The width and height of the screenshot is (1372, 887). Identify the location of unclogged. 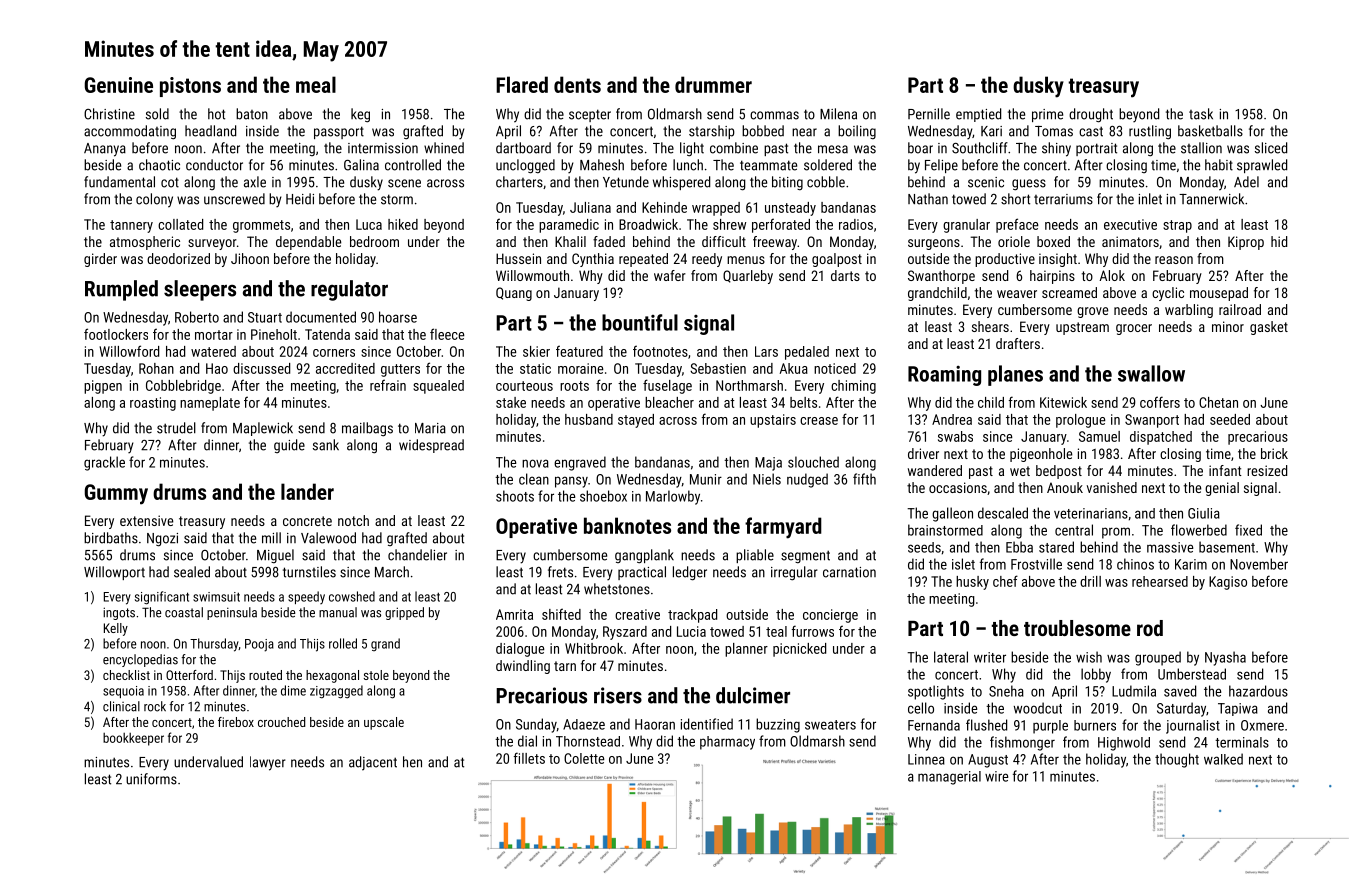
(525, 166).
